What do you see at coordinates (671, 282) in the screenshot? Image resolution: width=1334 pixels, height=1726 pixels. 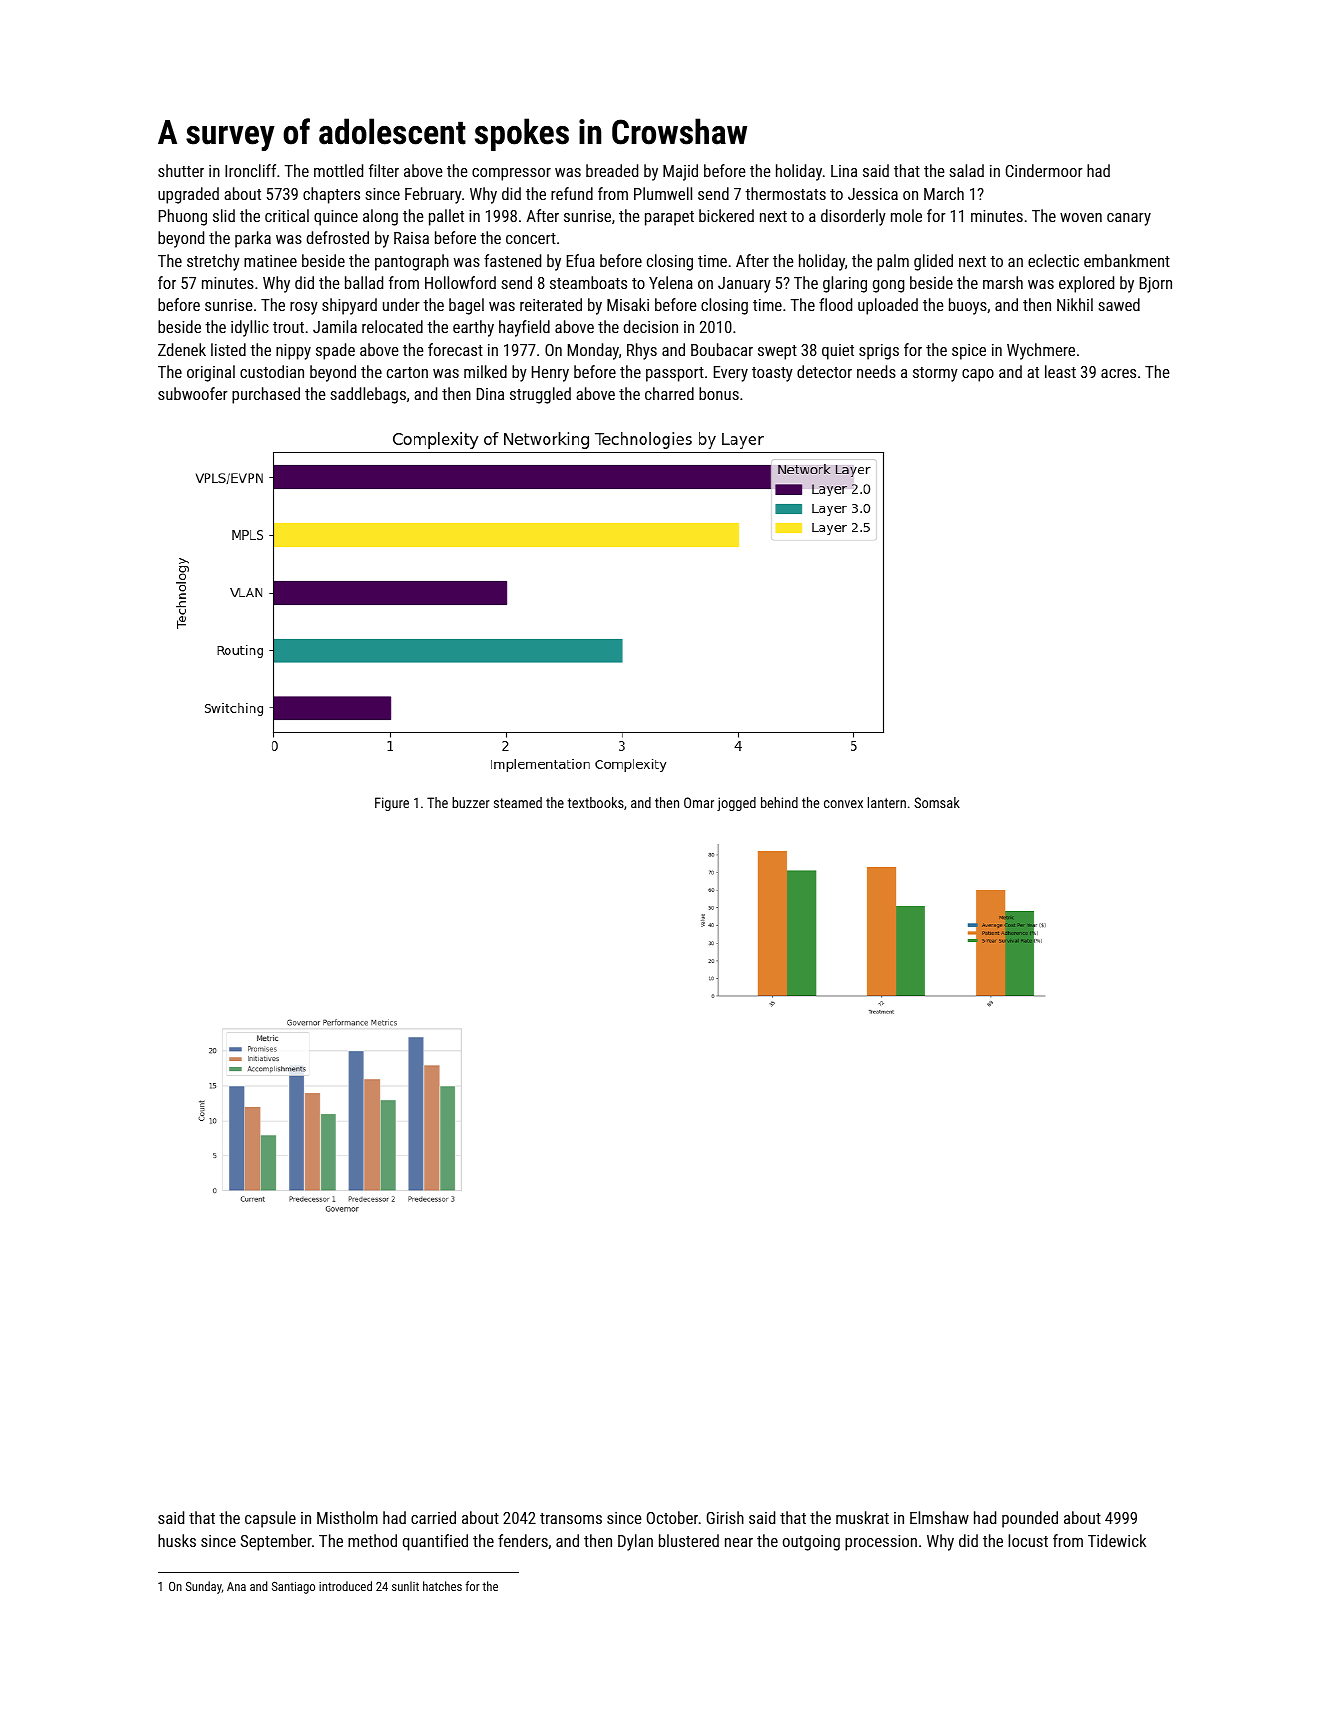 I see `Yelena` at bounding box center [671, 282].
